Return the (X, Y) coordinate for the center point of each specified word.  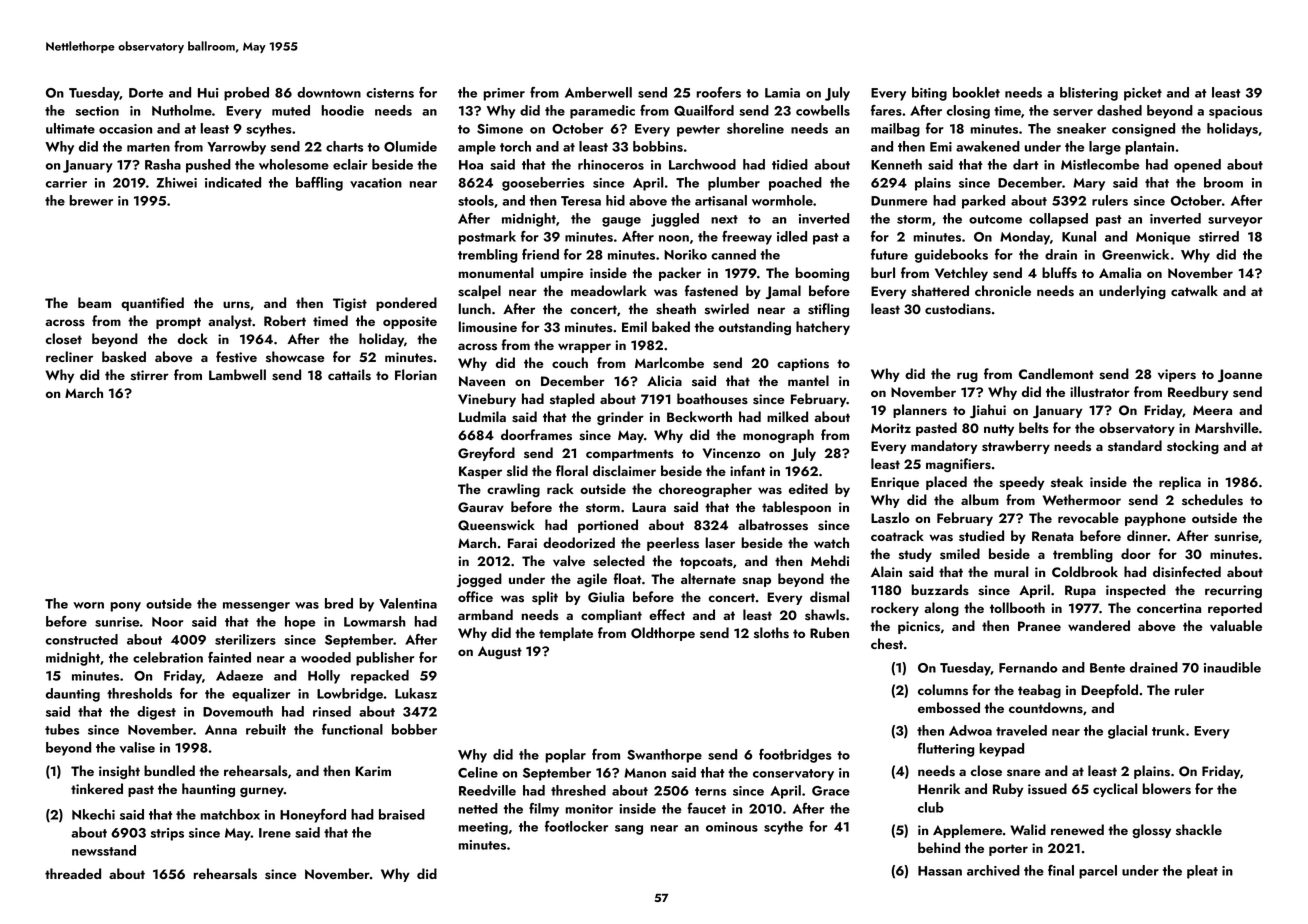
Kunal (1079, 236)
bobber (414, 729)
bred (339, 603)
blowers (1166, 789)
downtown (329, 92)
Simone (500, 129)
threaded (73, 873)
